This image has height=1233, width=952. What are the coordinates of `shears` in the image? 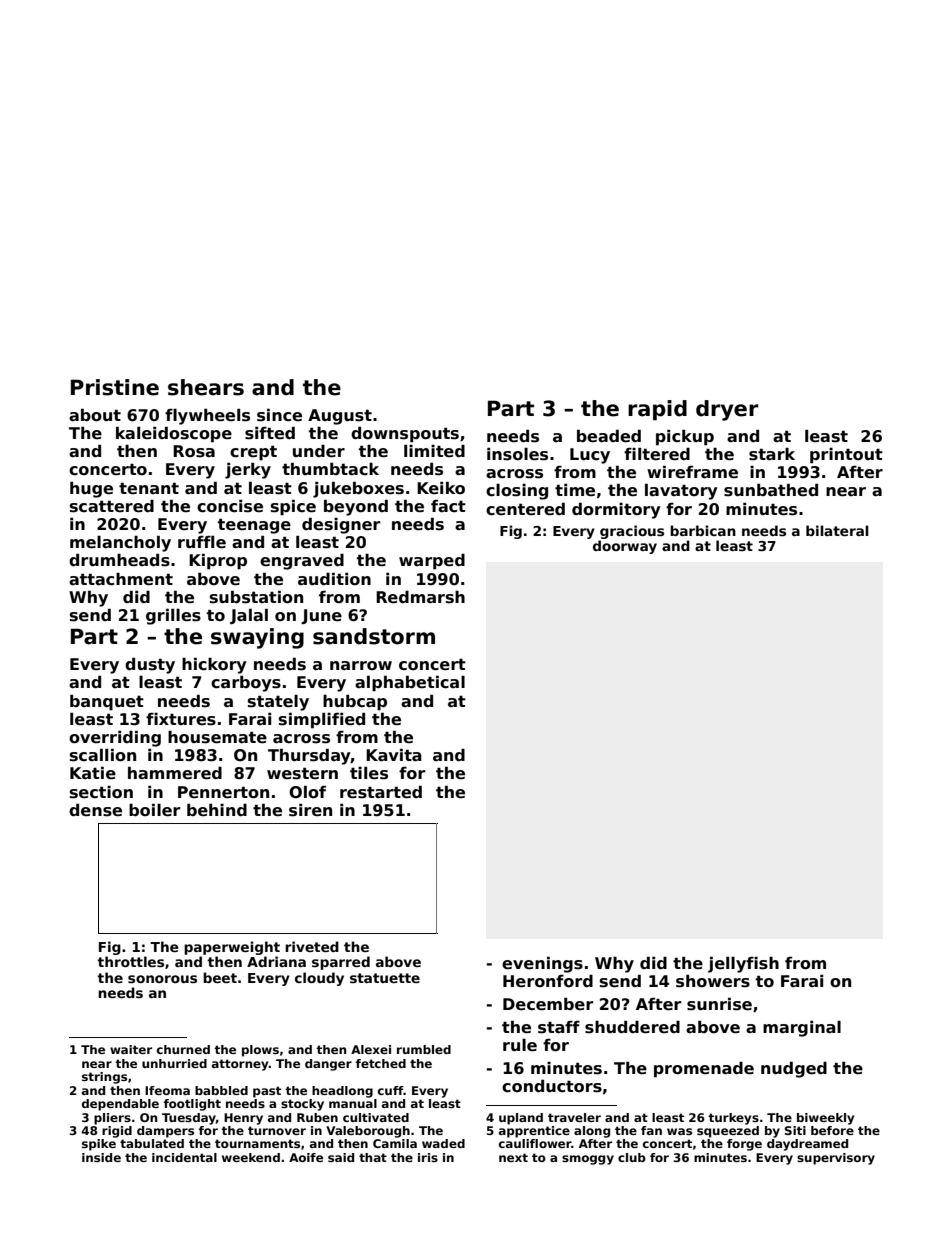 It's located at (206, 387).
